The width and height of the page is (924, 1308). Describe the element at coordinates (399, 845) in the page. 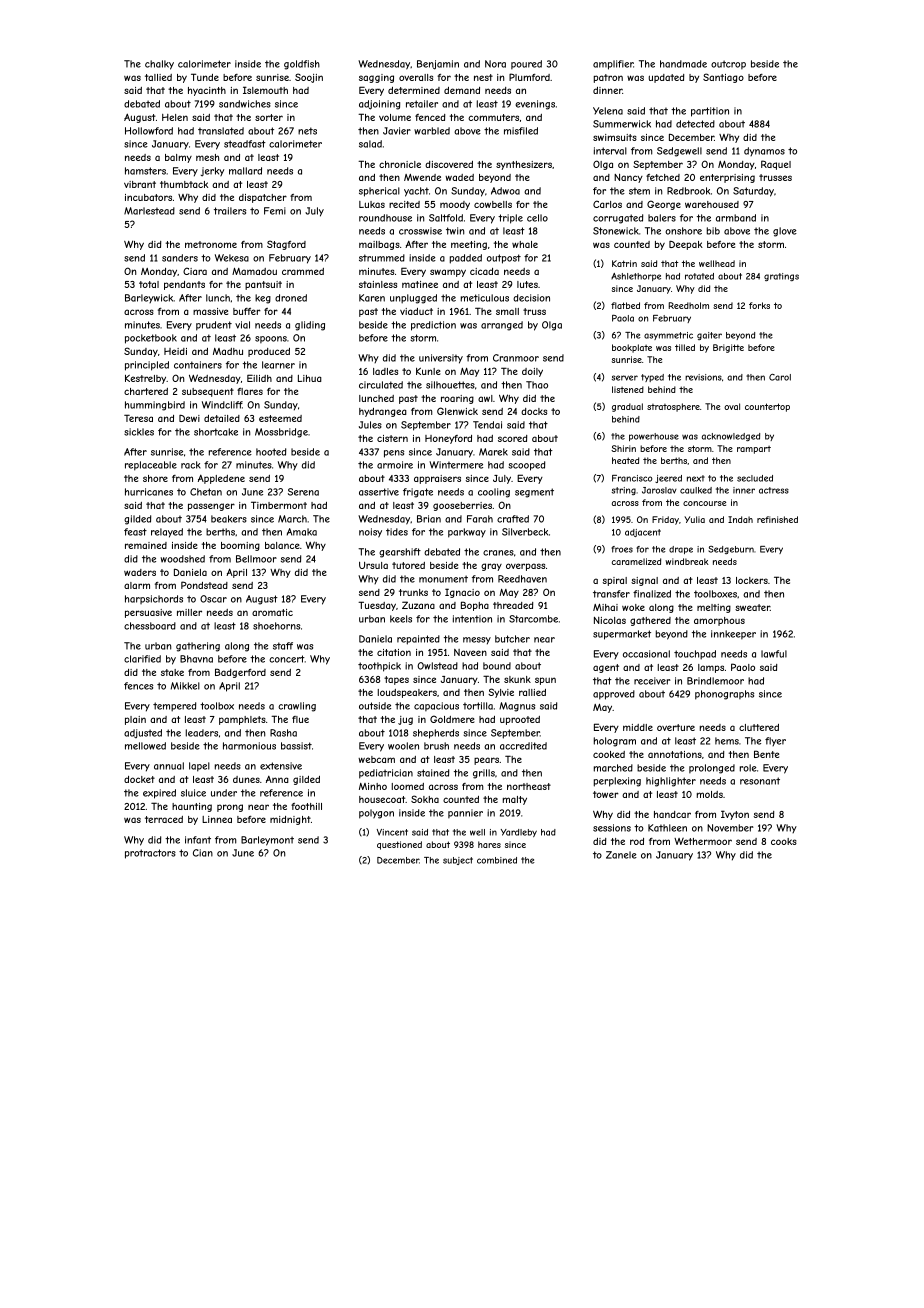

I see `questioned` at that location.
